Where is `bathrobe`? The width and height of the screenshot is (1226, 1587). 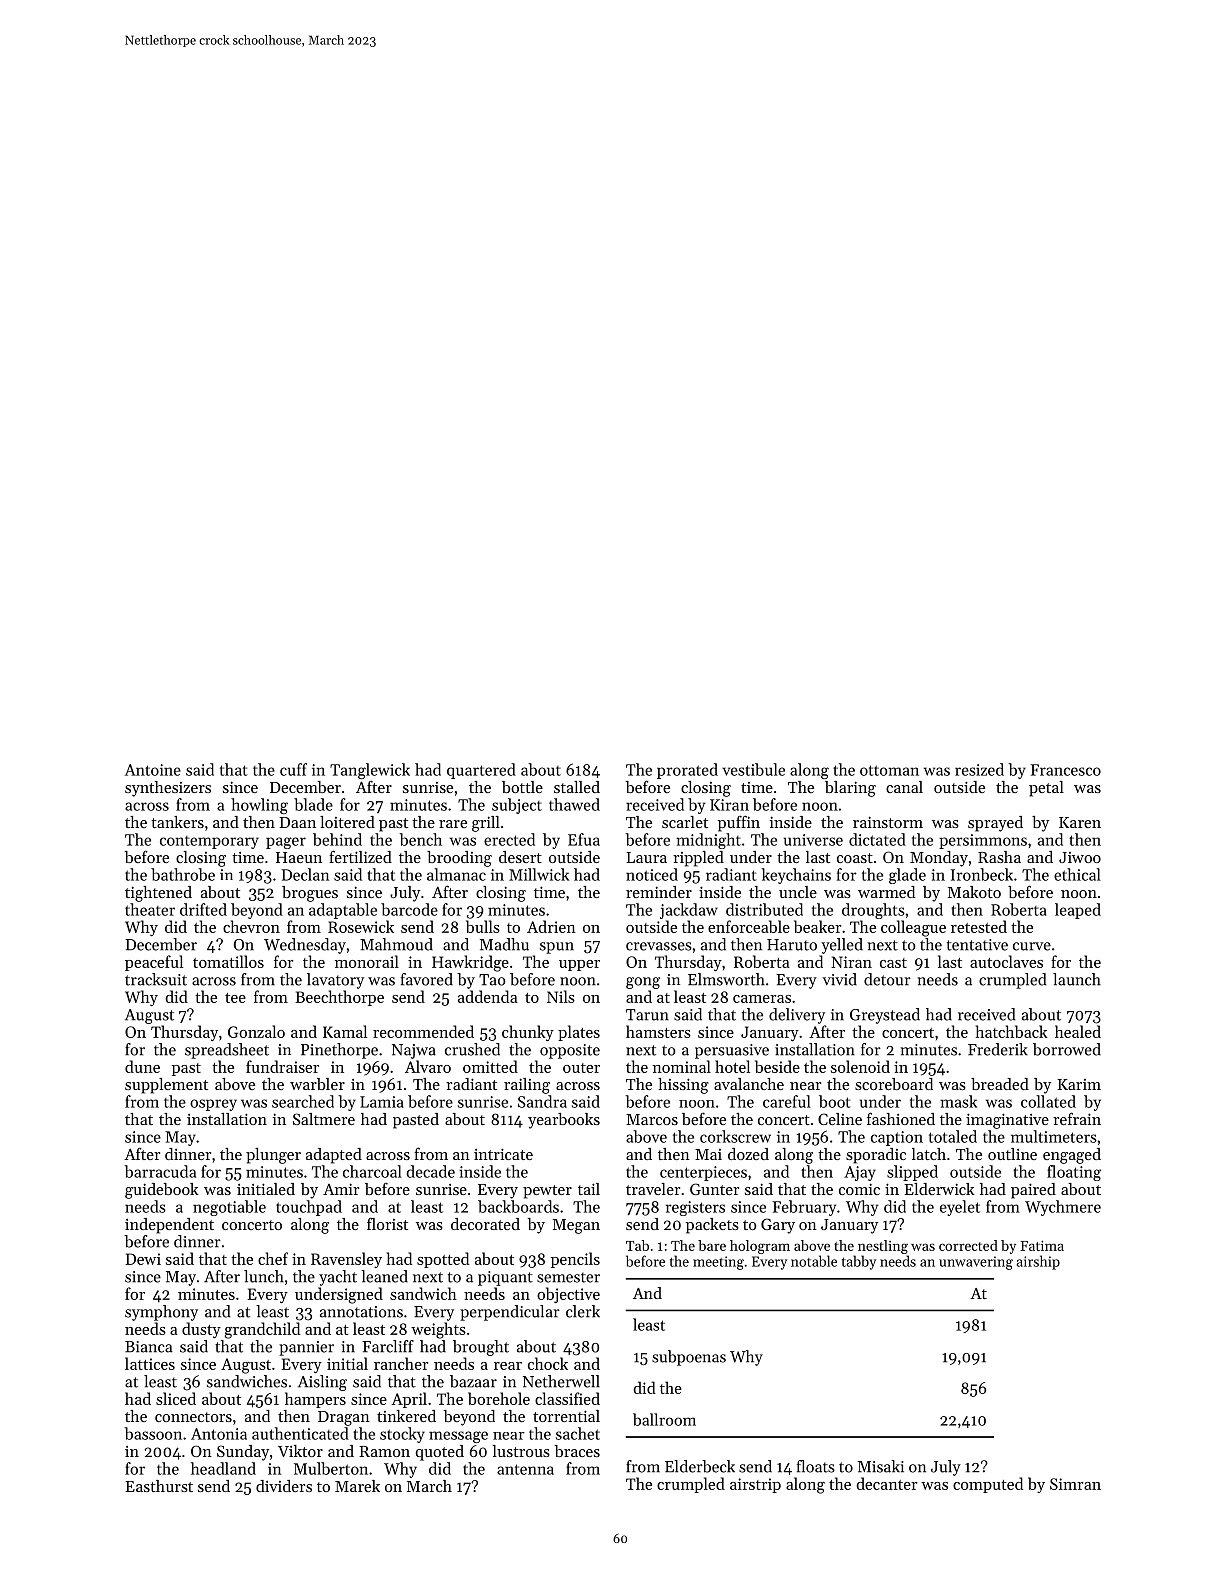
bathrobe is located at coordinates (183, 874).
